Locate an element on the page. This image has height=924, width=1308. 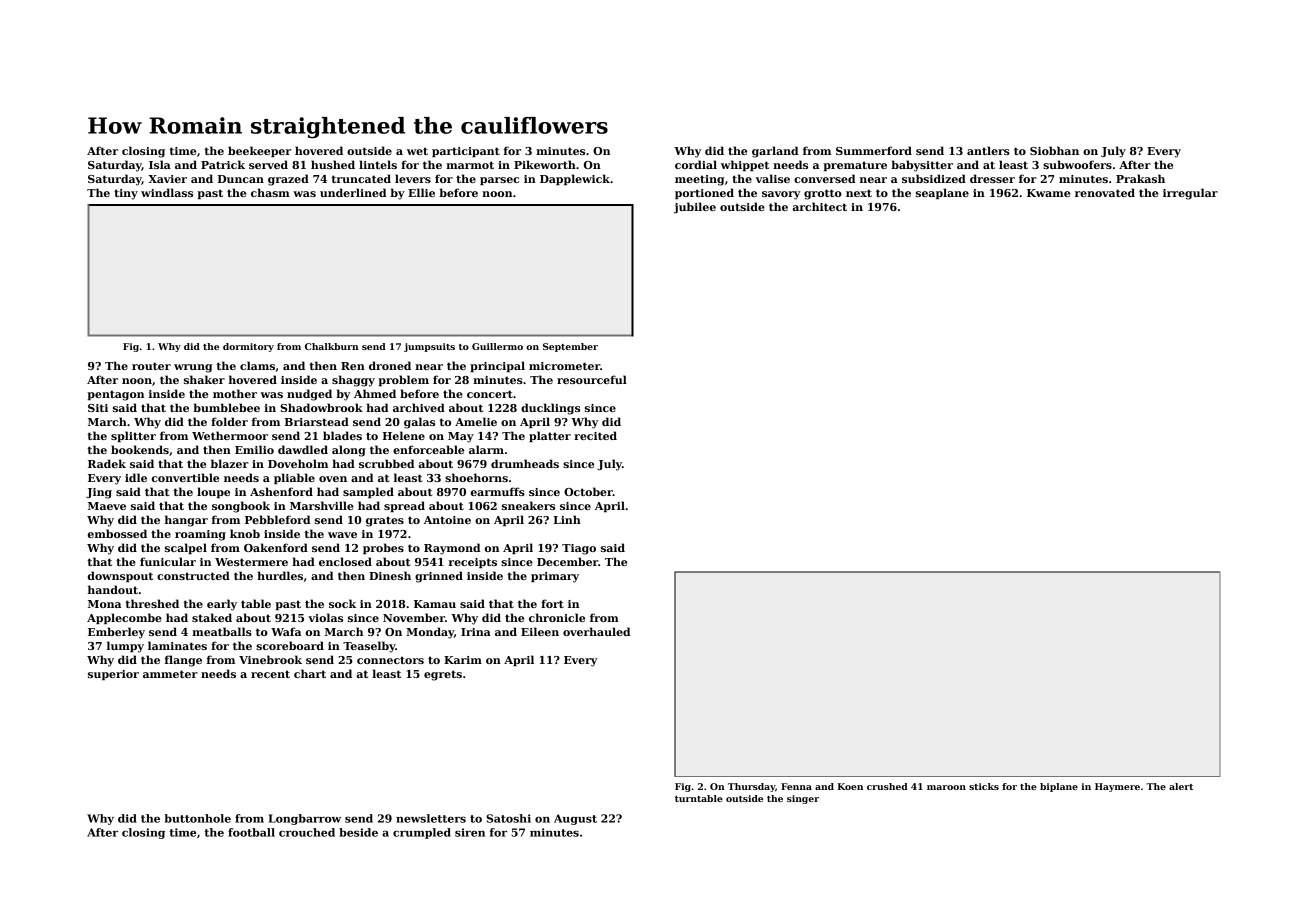
chasm is located at coordinates (270, 192).
